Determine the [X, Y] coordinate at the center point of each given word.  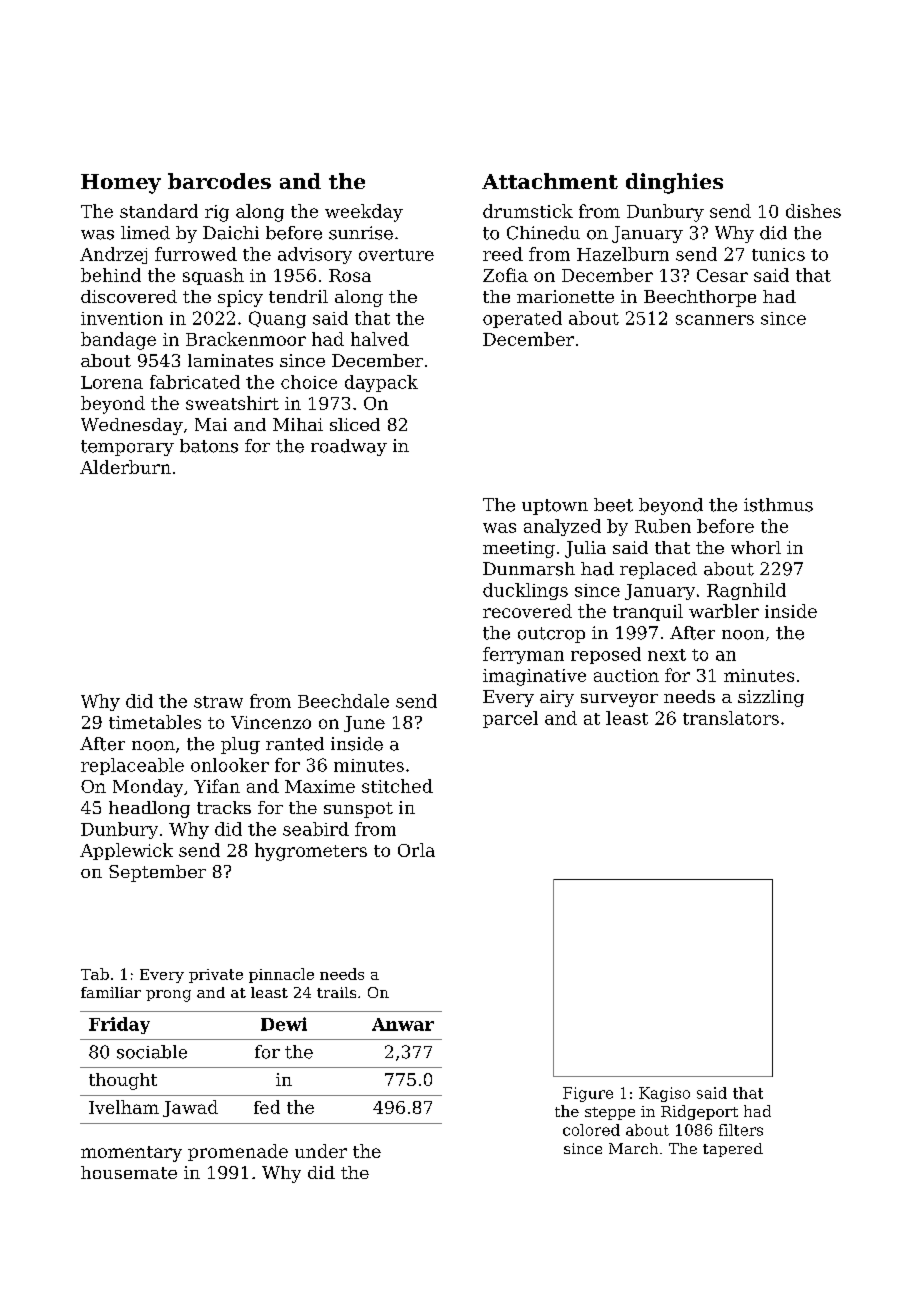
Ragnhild [746, 591]
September [157, 873]
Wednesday [132, 426]
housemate [129, 1172]
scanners [715, 320]
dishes [813, 211]
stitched [397, 786]
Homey [121, 184]
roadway [349, 447]
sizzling [771, 698]
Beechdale [343, 701]
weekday [364, 213]
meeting [519, 549]
